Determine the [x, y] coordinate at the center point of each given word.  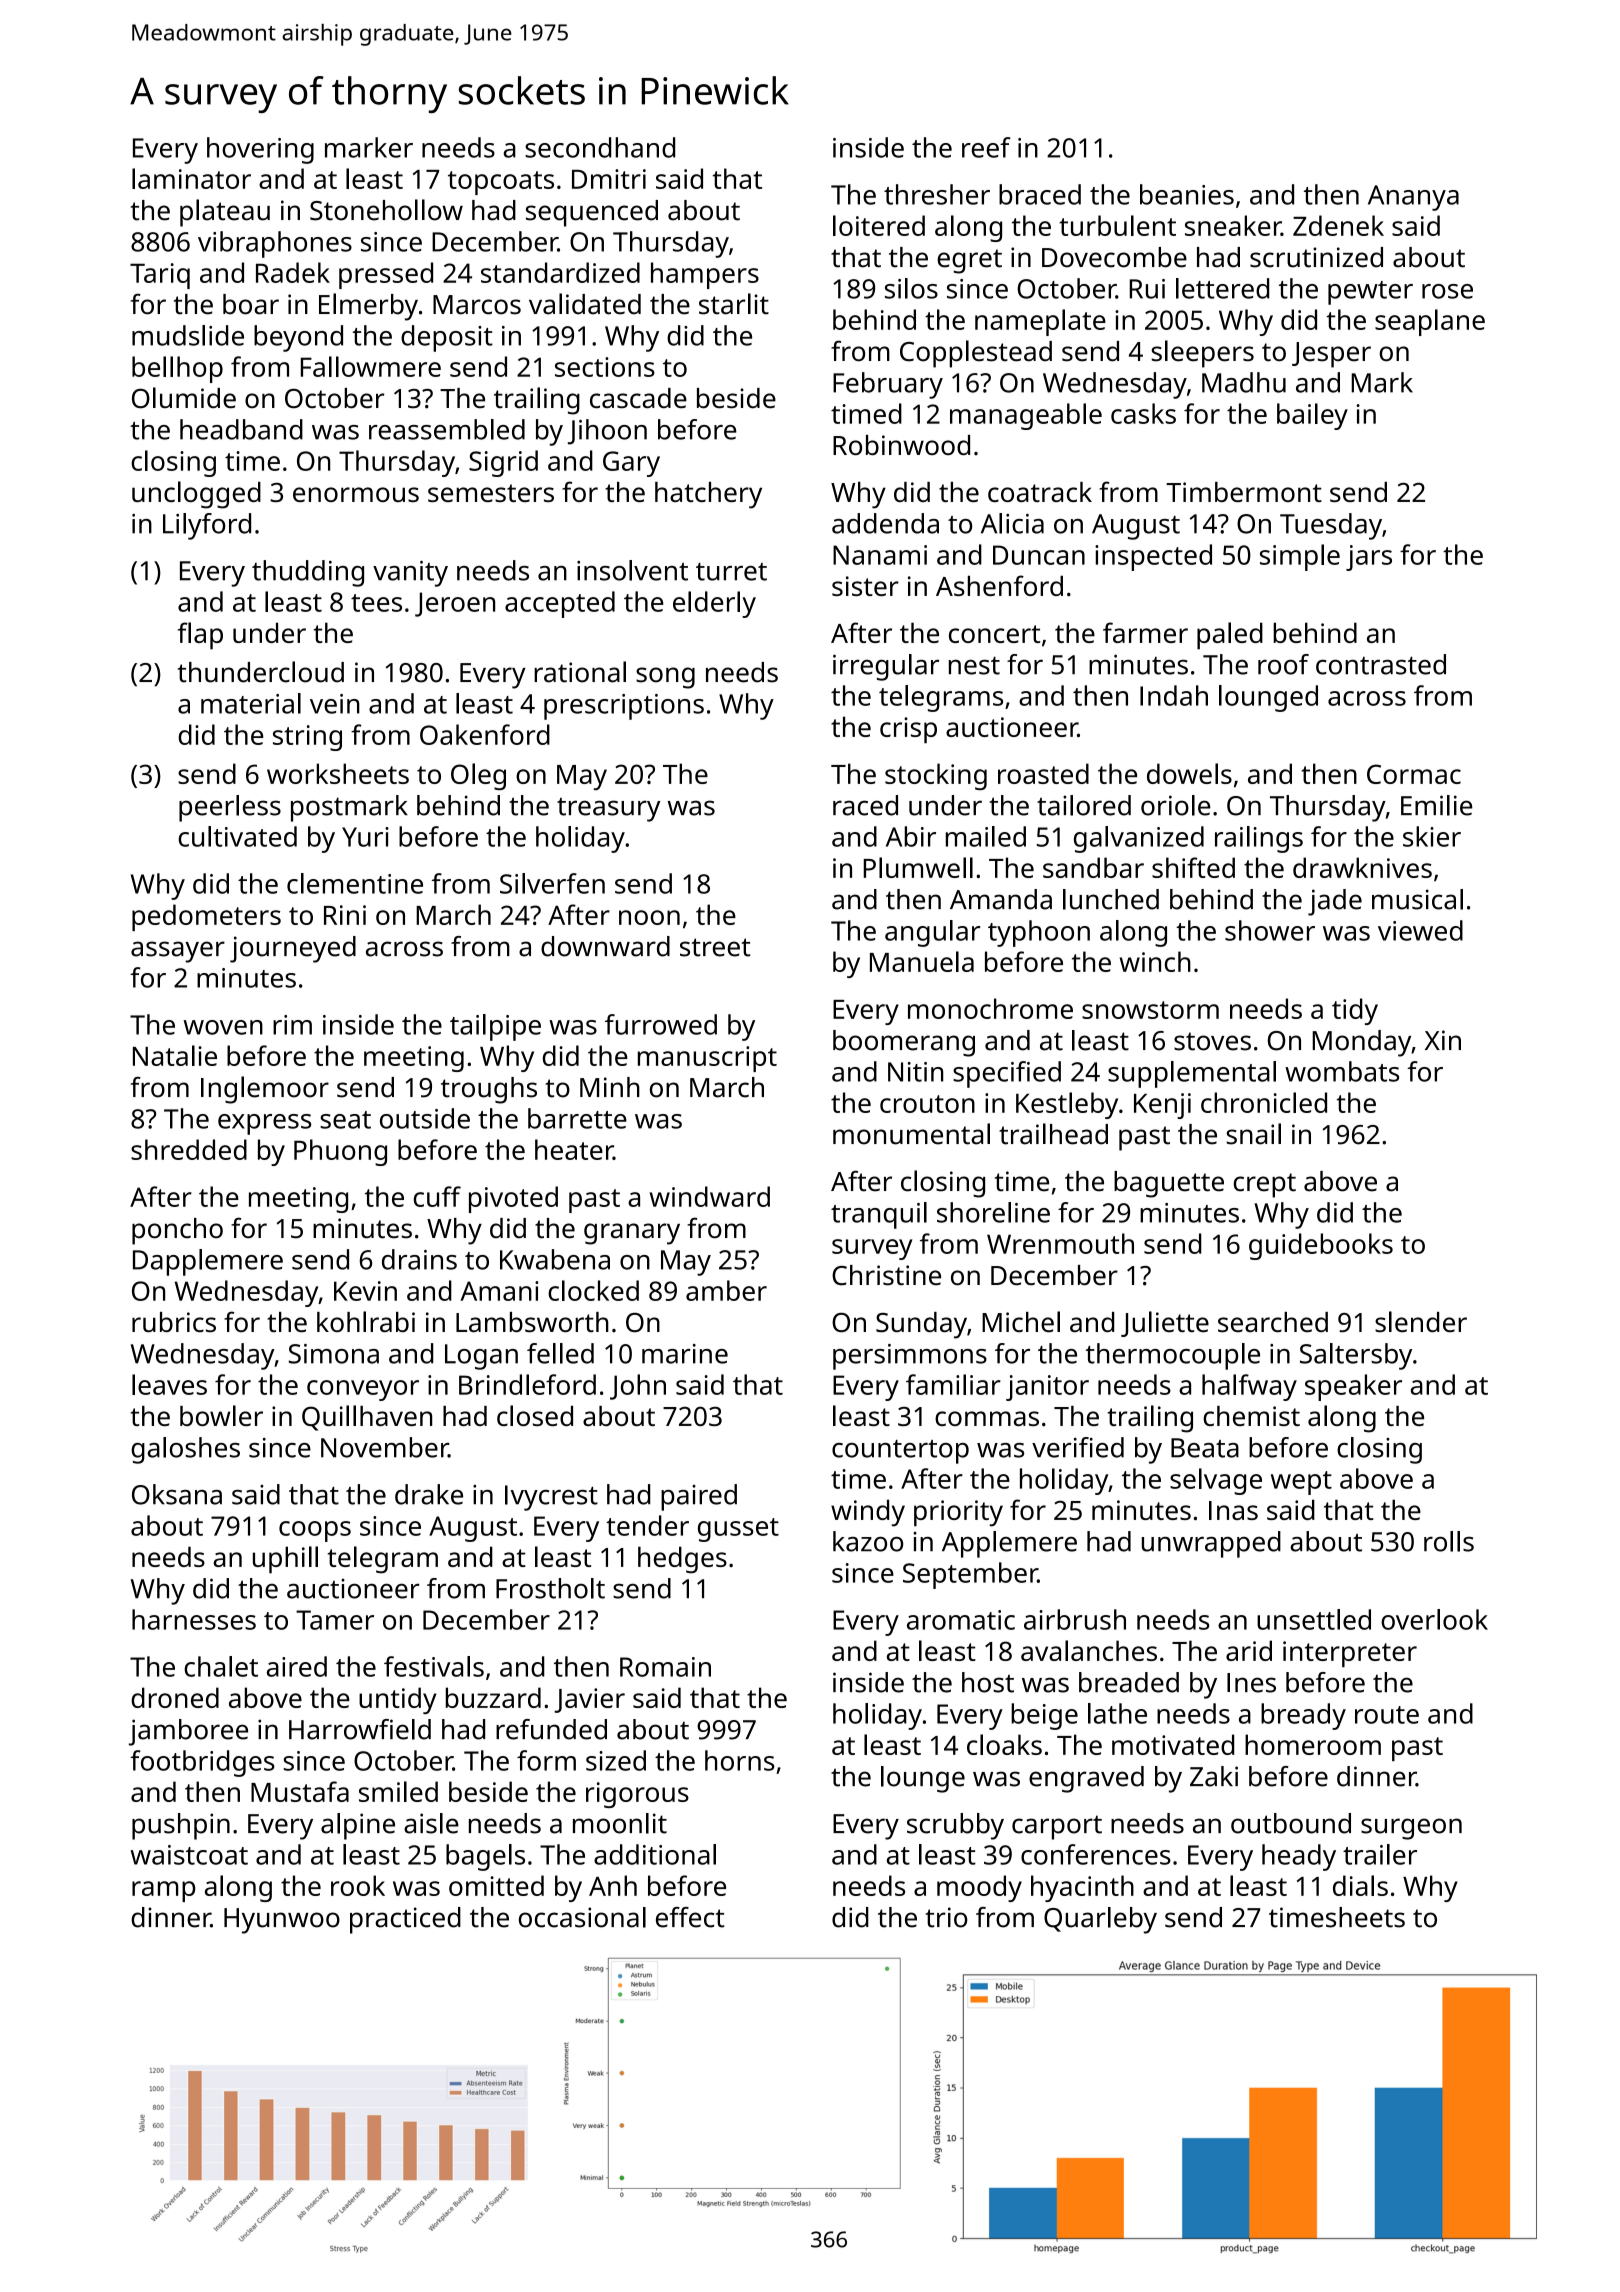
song [665, 678]
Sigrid [503, 463]
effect [690, 1917]
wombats [1342, 1071]
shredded [189, 1149]
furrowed [661, 1024]
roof [1283, 664]
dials [1360, 1885]
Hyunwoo [282, 1921]
